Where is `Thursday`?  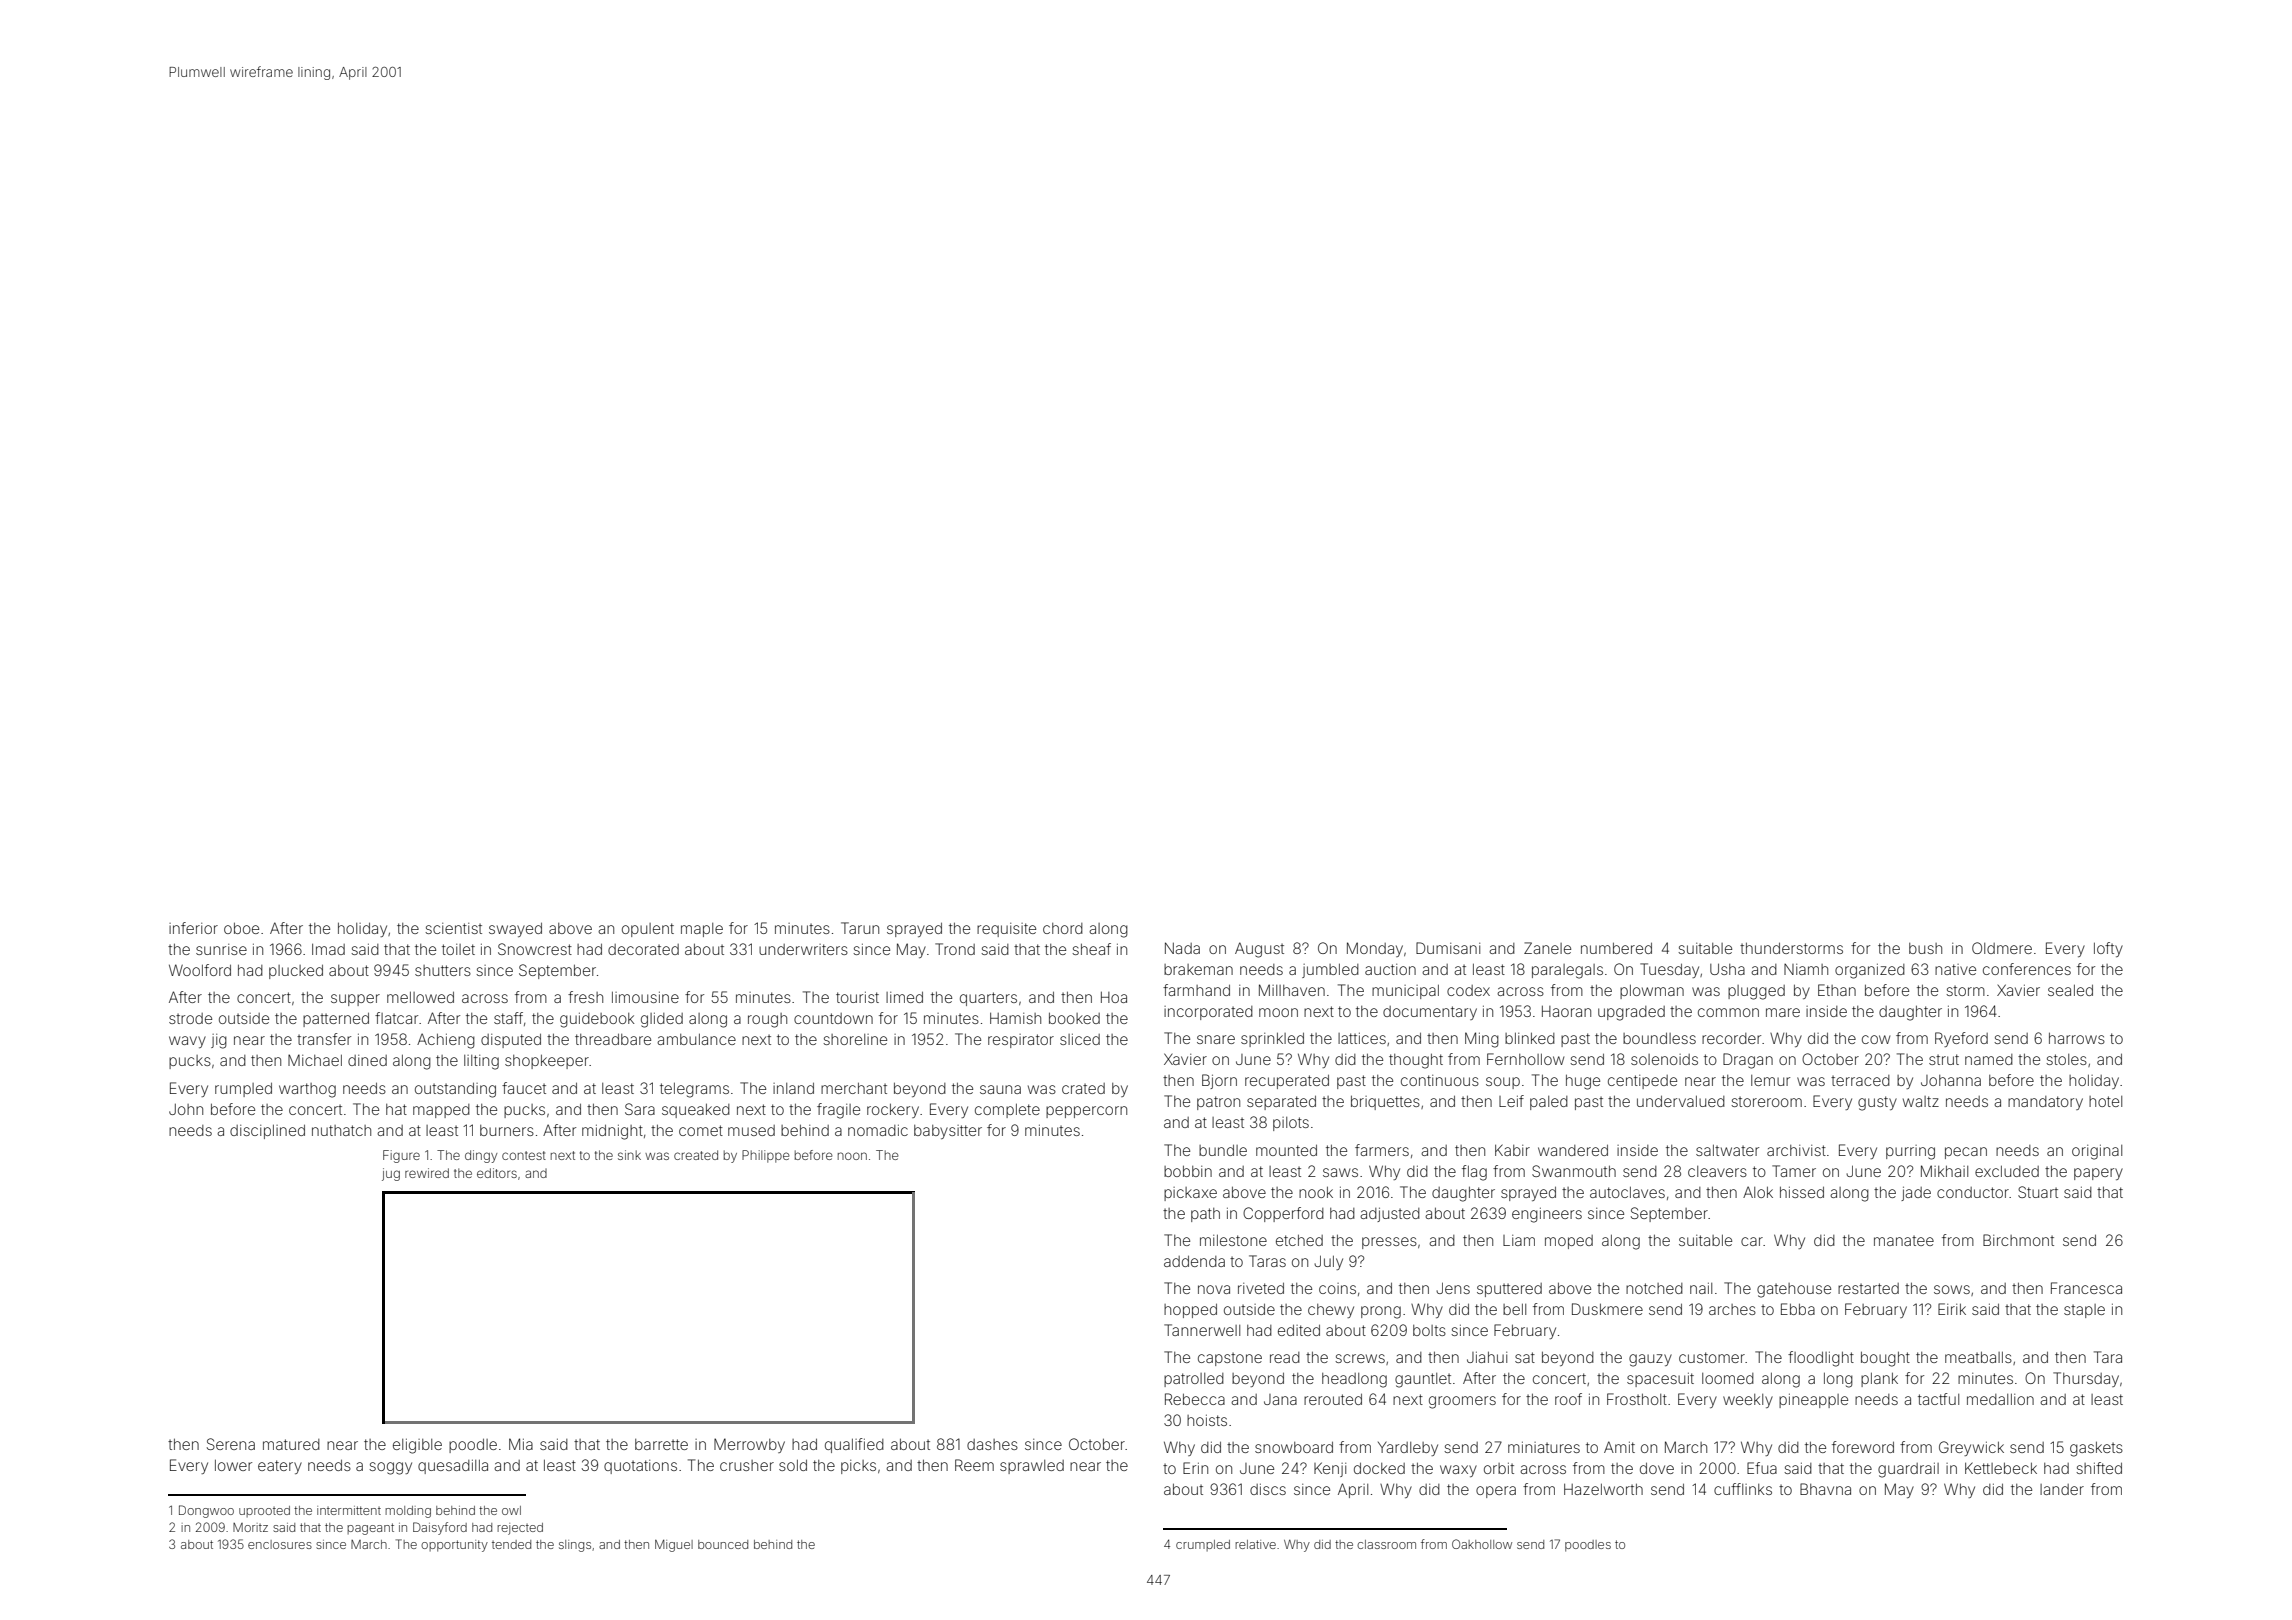 Thursday is located at coordinates (2086, 1379).
